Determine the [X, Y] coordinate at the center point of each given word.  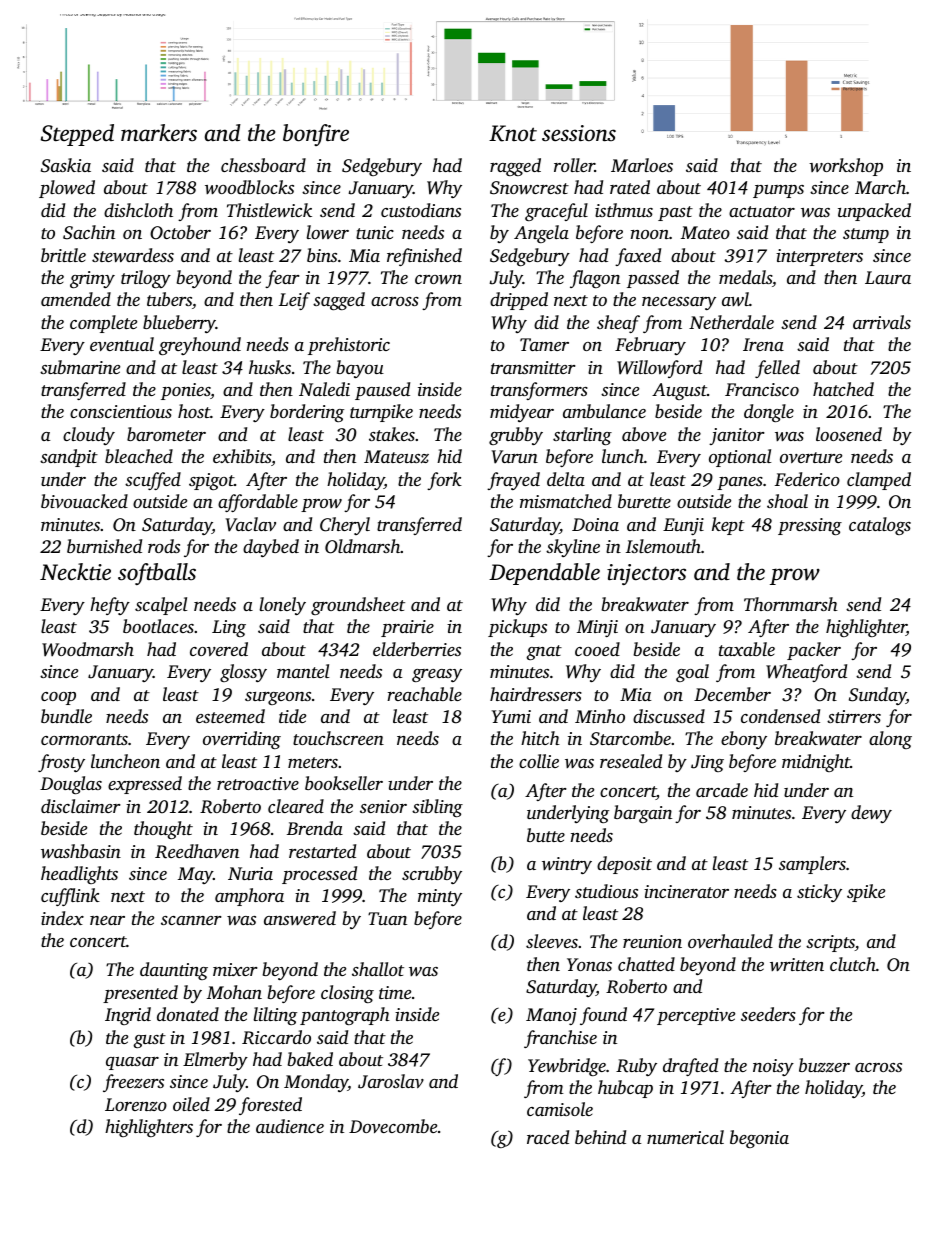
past [675, 213]
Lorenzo [136, 1104]
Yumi [511, 716]
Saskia [66, 165]
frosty [61, 763]
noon [650, 234]
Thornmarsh [791, 604]
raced [548, 1137]
